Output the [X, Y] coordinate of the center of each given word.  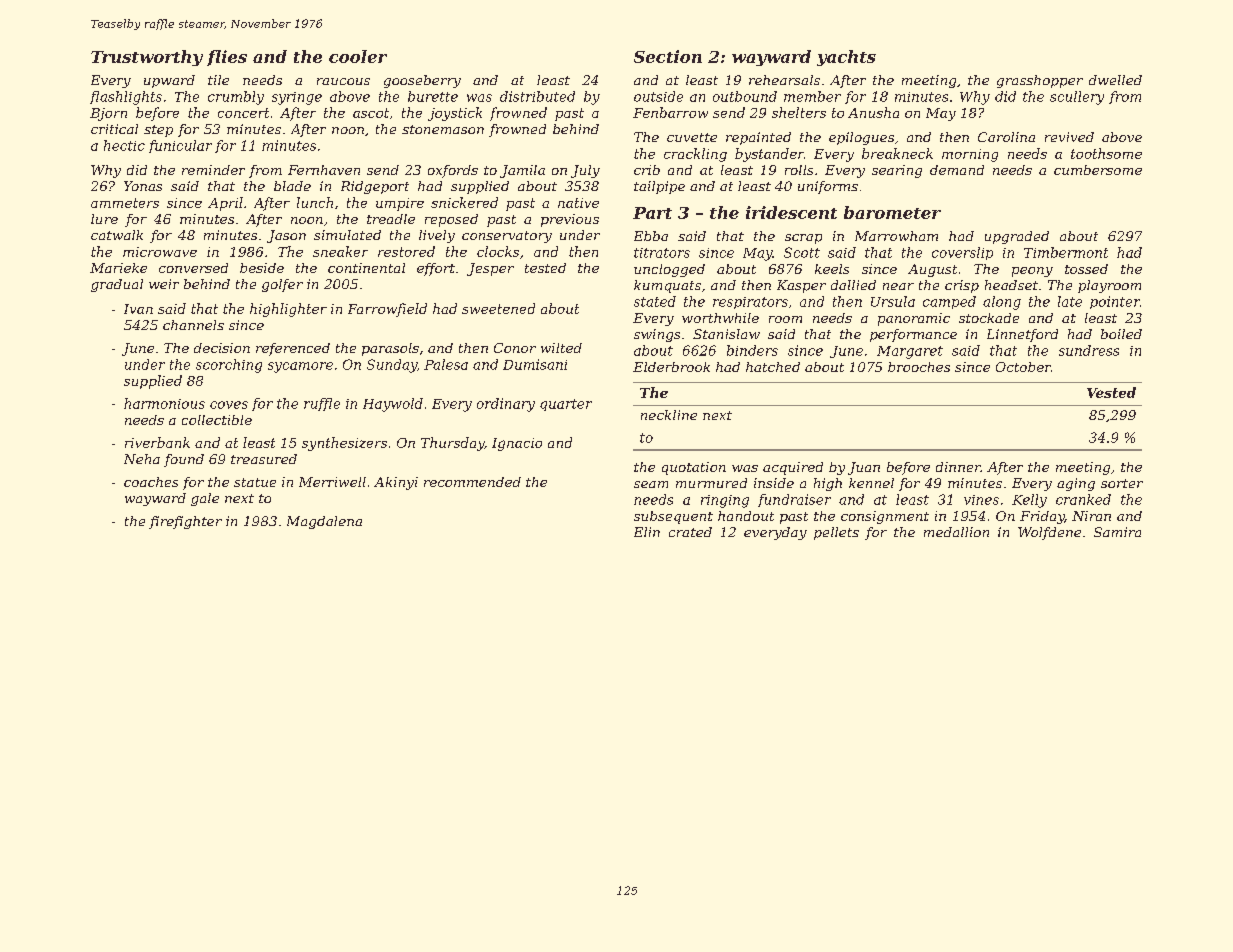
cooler [358, 56]
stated [655, 301]
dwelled [1115, 80]
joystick [455, 114]
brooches [919, 367]
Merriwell [332, 482]
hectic [124, 145]
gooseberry [422, 81]
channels [193, 325]
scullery [1077, 98]
